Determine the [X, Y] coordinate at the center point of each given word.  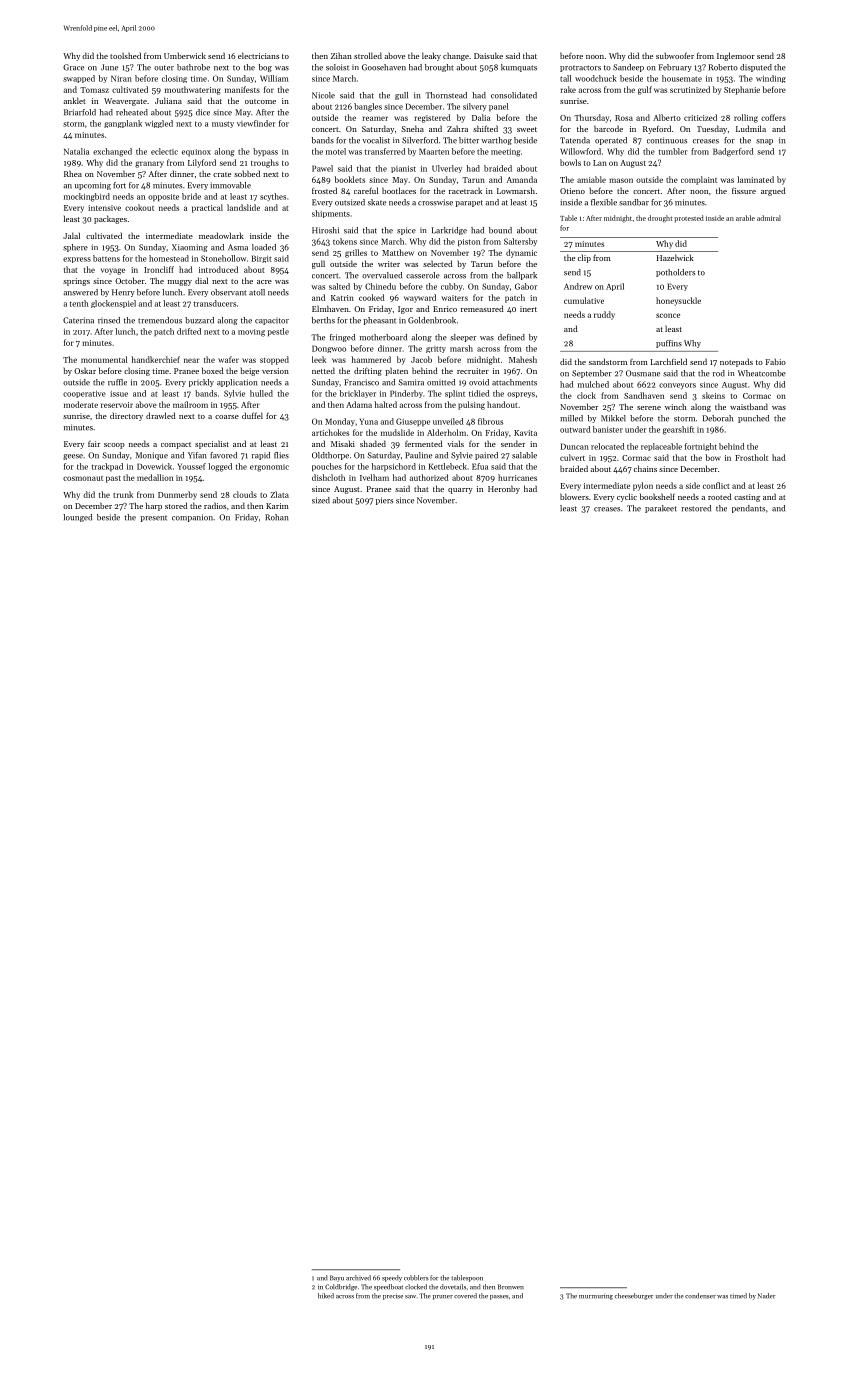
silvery [475, 107]
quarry [460, 491]
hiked [326, 1296]
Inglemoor [736, 56]
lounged [77, 518]
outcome [260, 101]
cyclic [627, 497]
